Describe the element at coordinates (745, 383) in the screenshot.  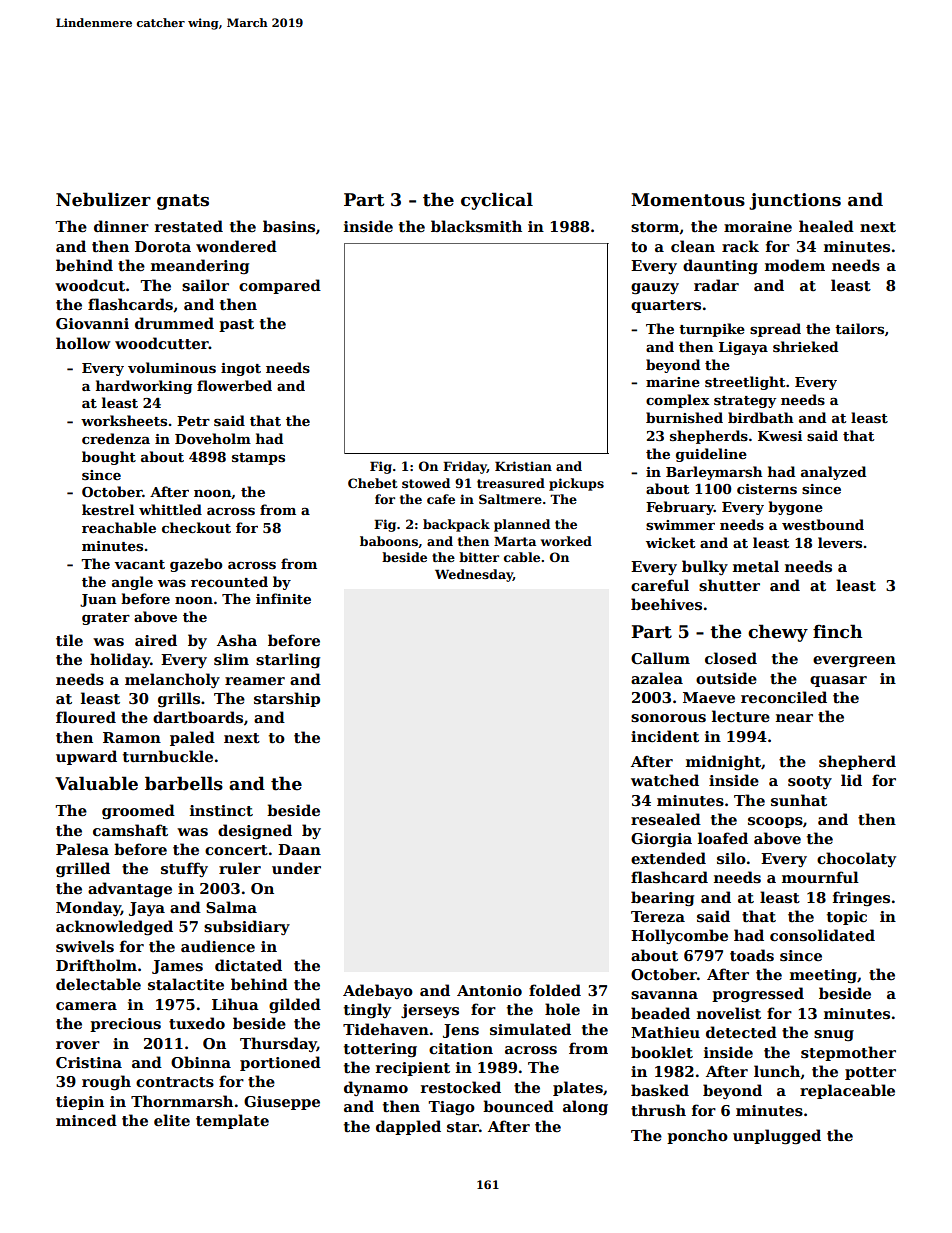
I see `streetlight` at that location.
